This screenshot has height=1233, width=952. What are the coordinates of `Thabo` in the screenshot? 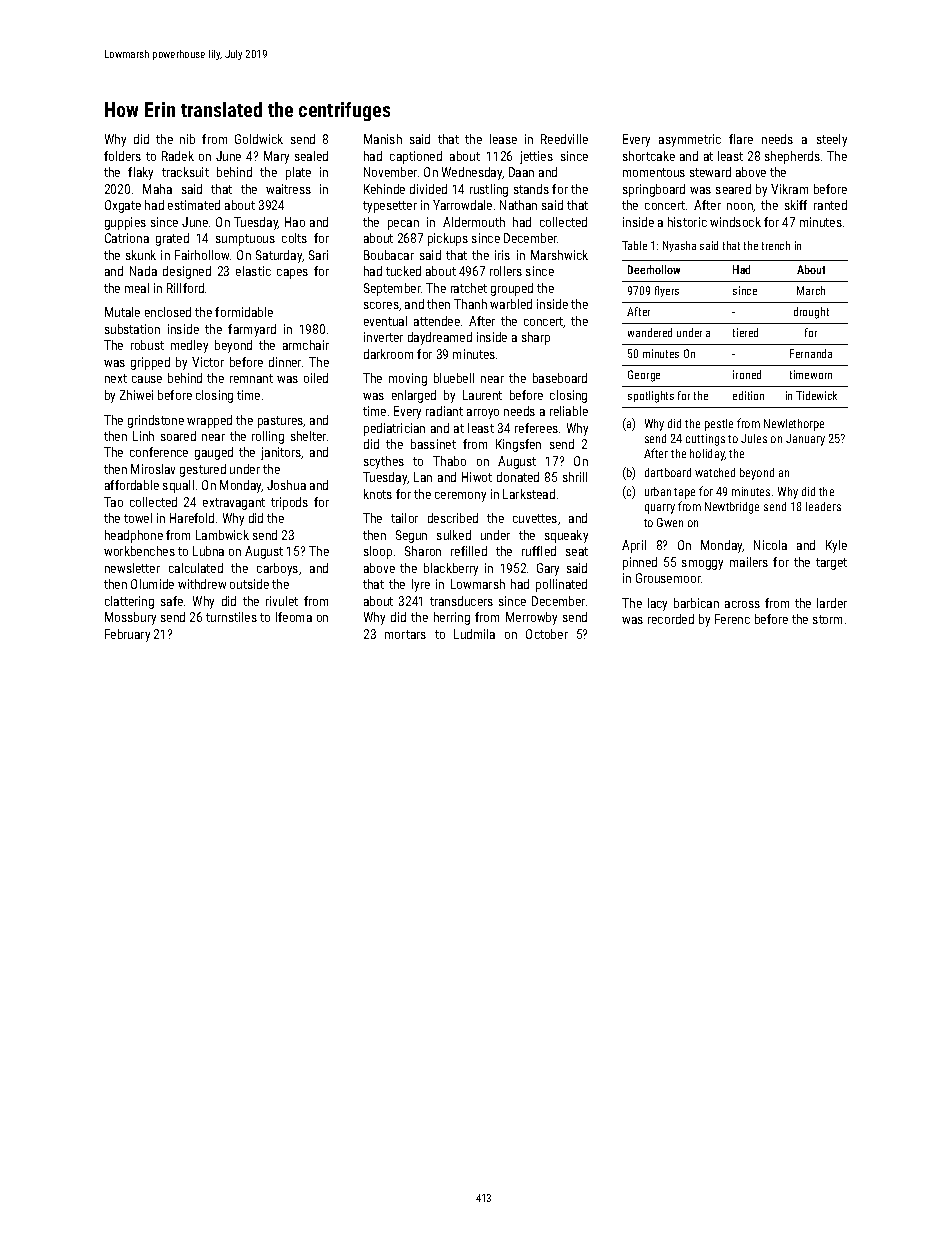 It's located at (449, 461).
